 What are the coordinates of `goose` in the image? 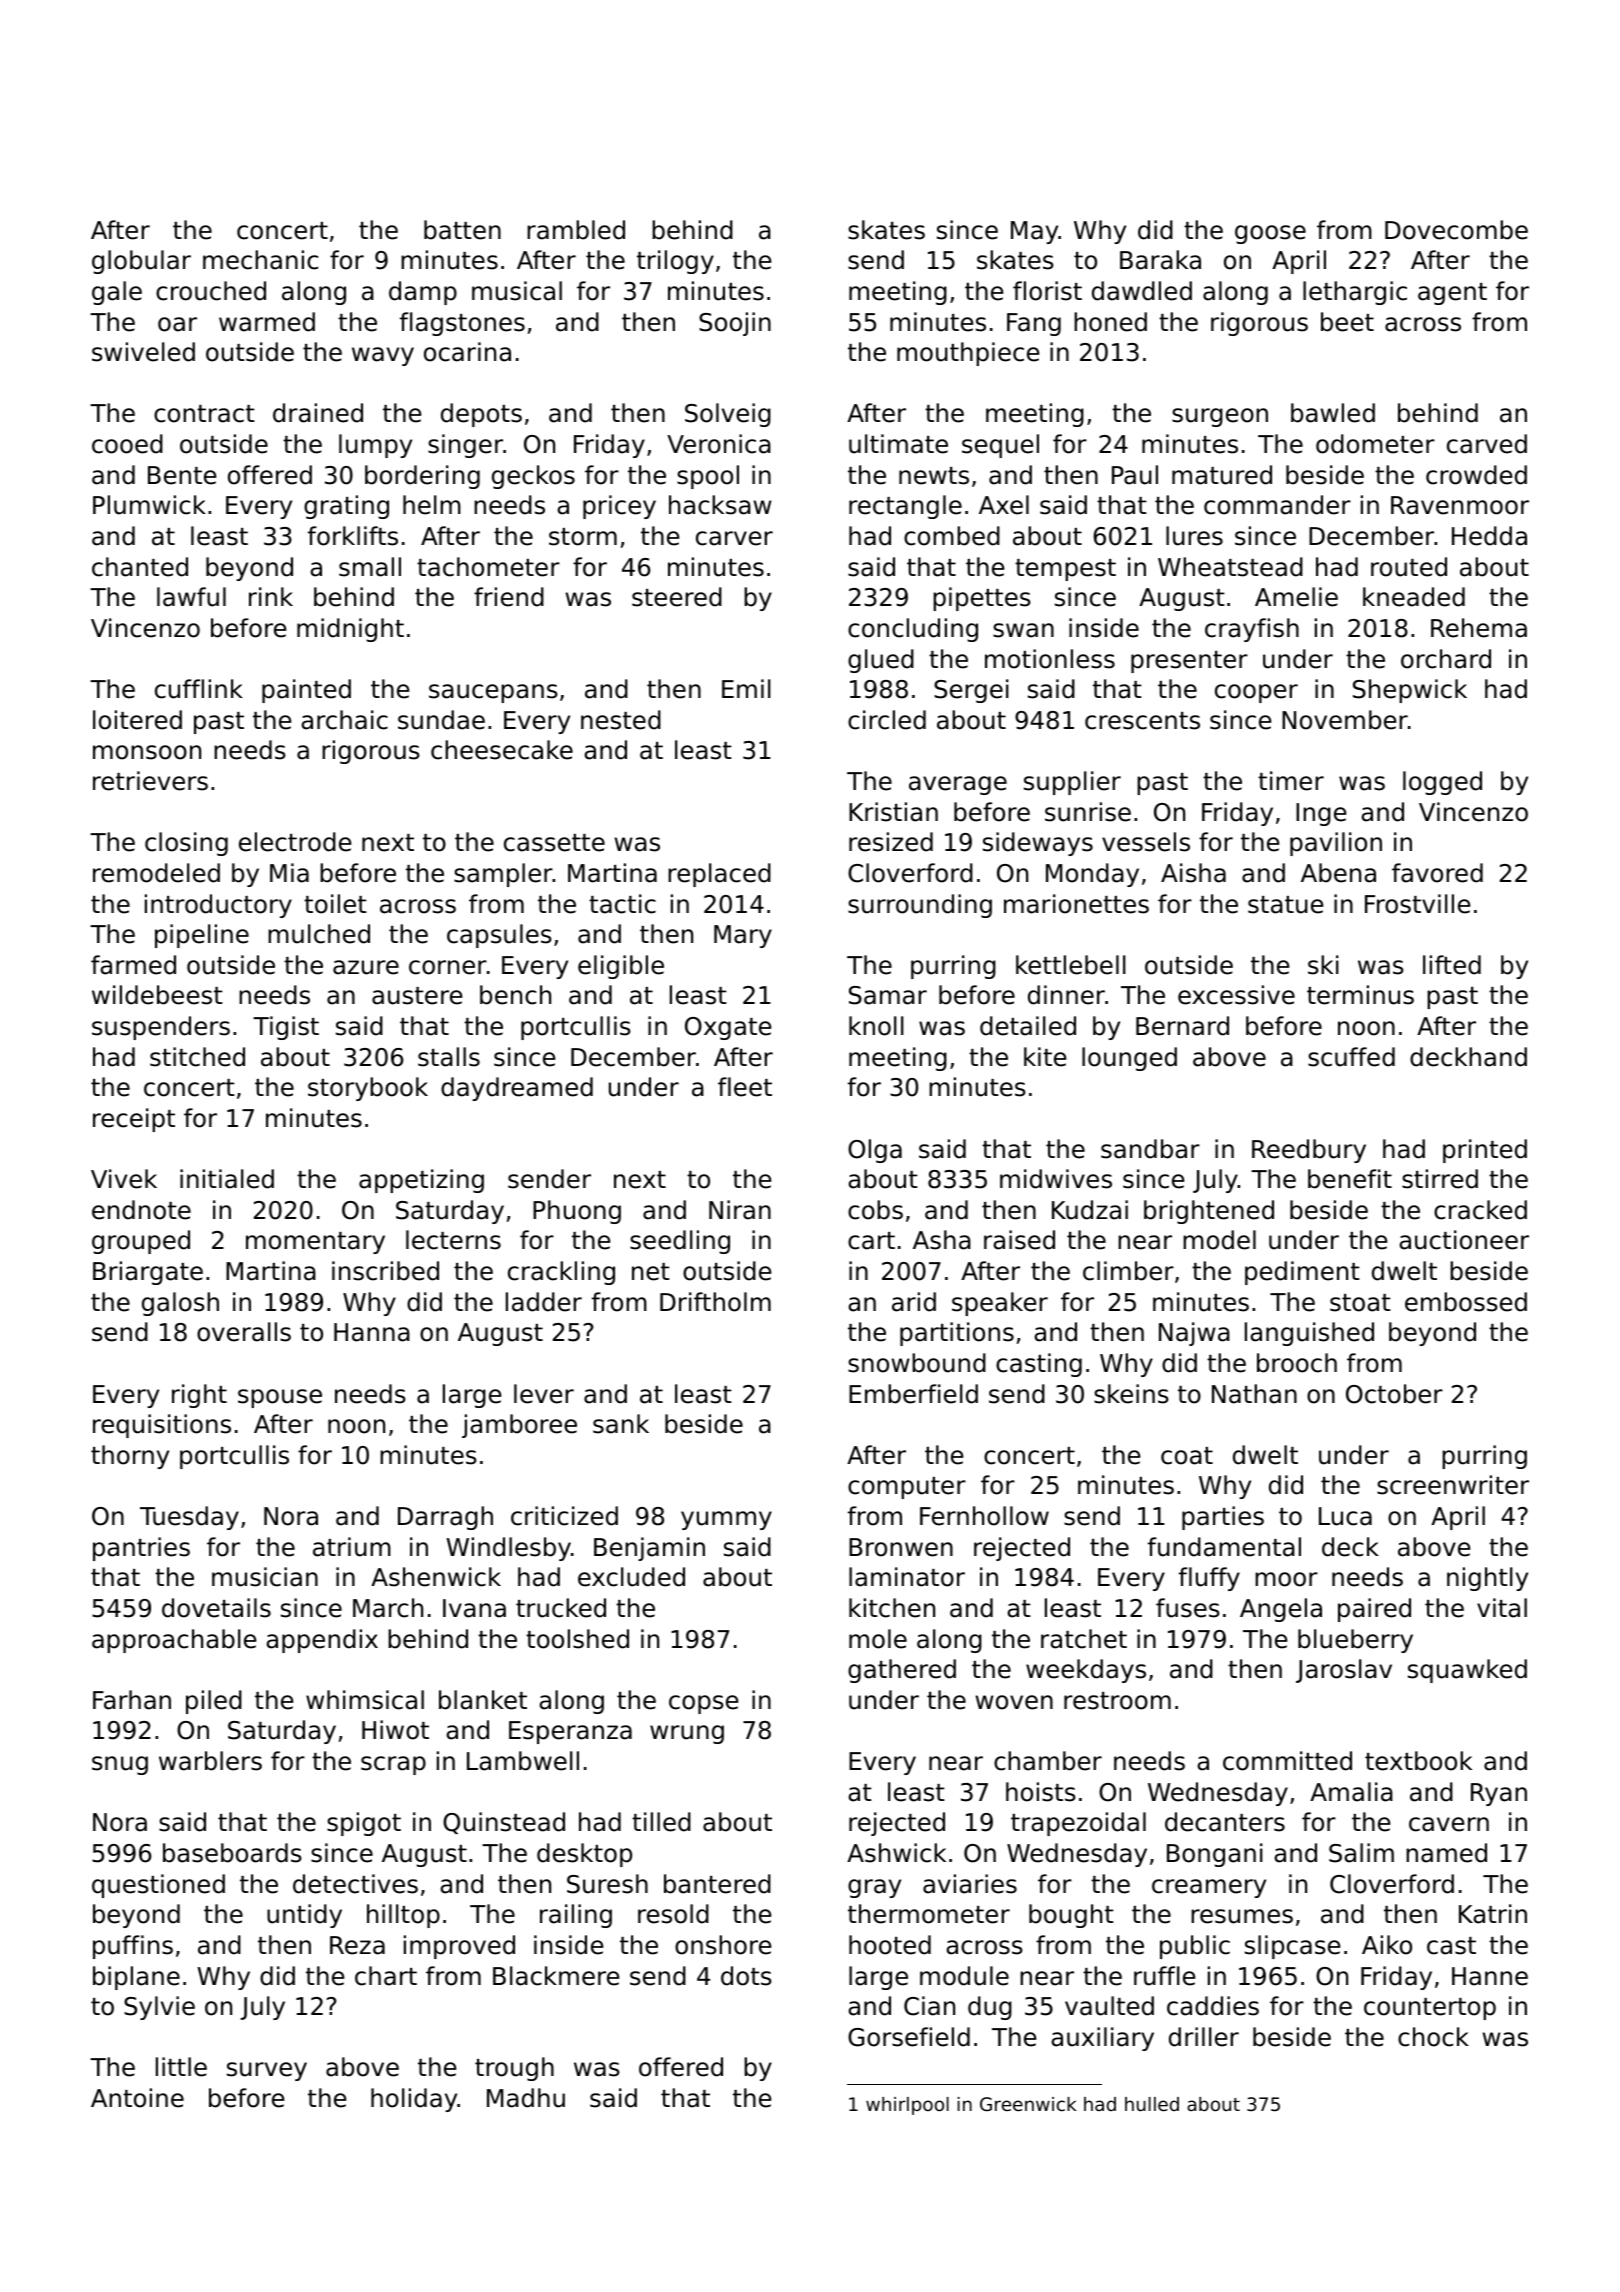 It's located at (1270, 234).
